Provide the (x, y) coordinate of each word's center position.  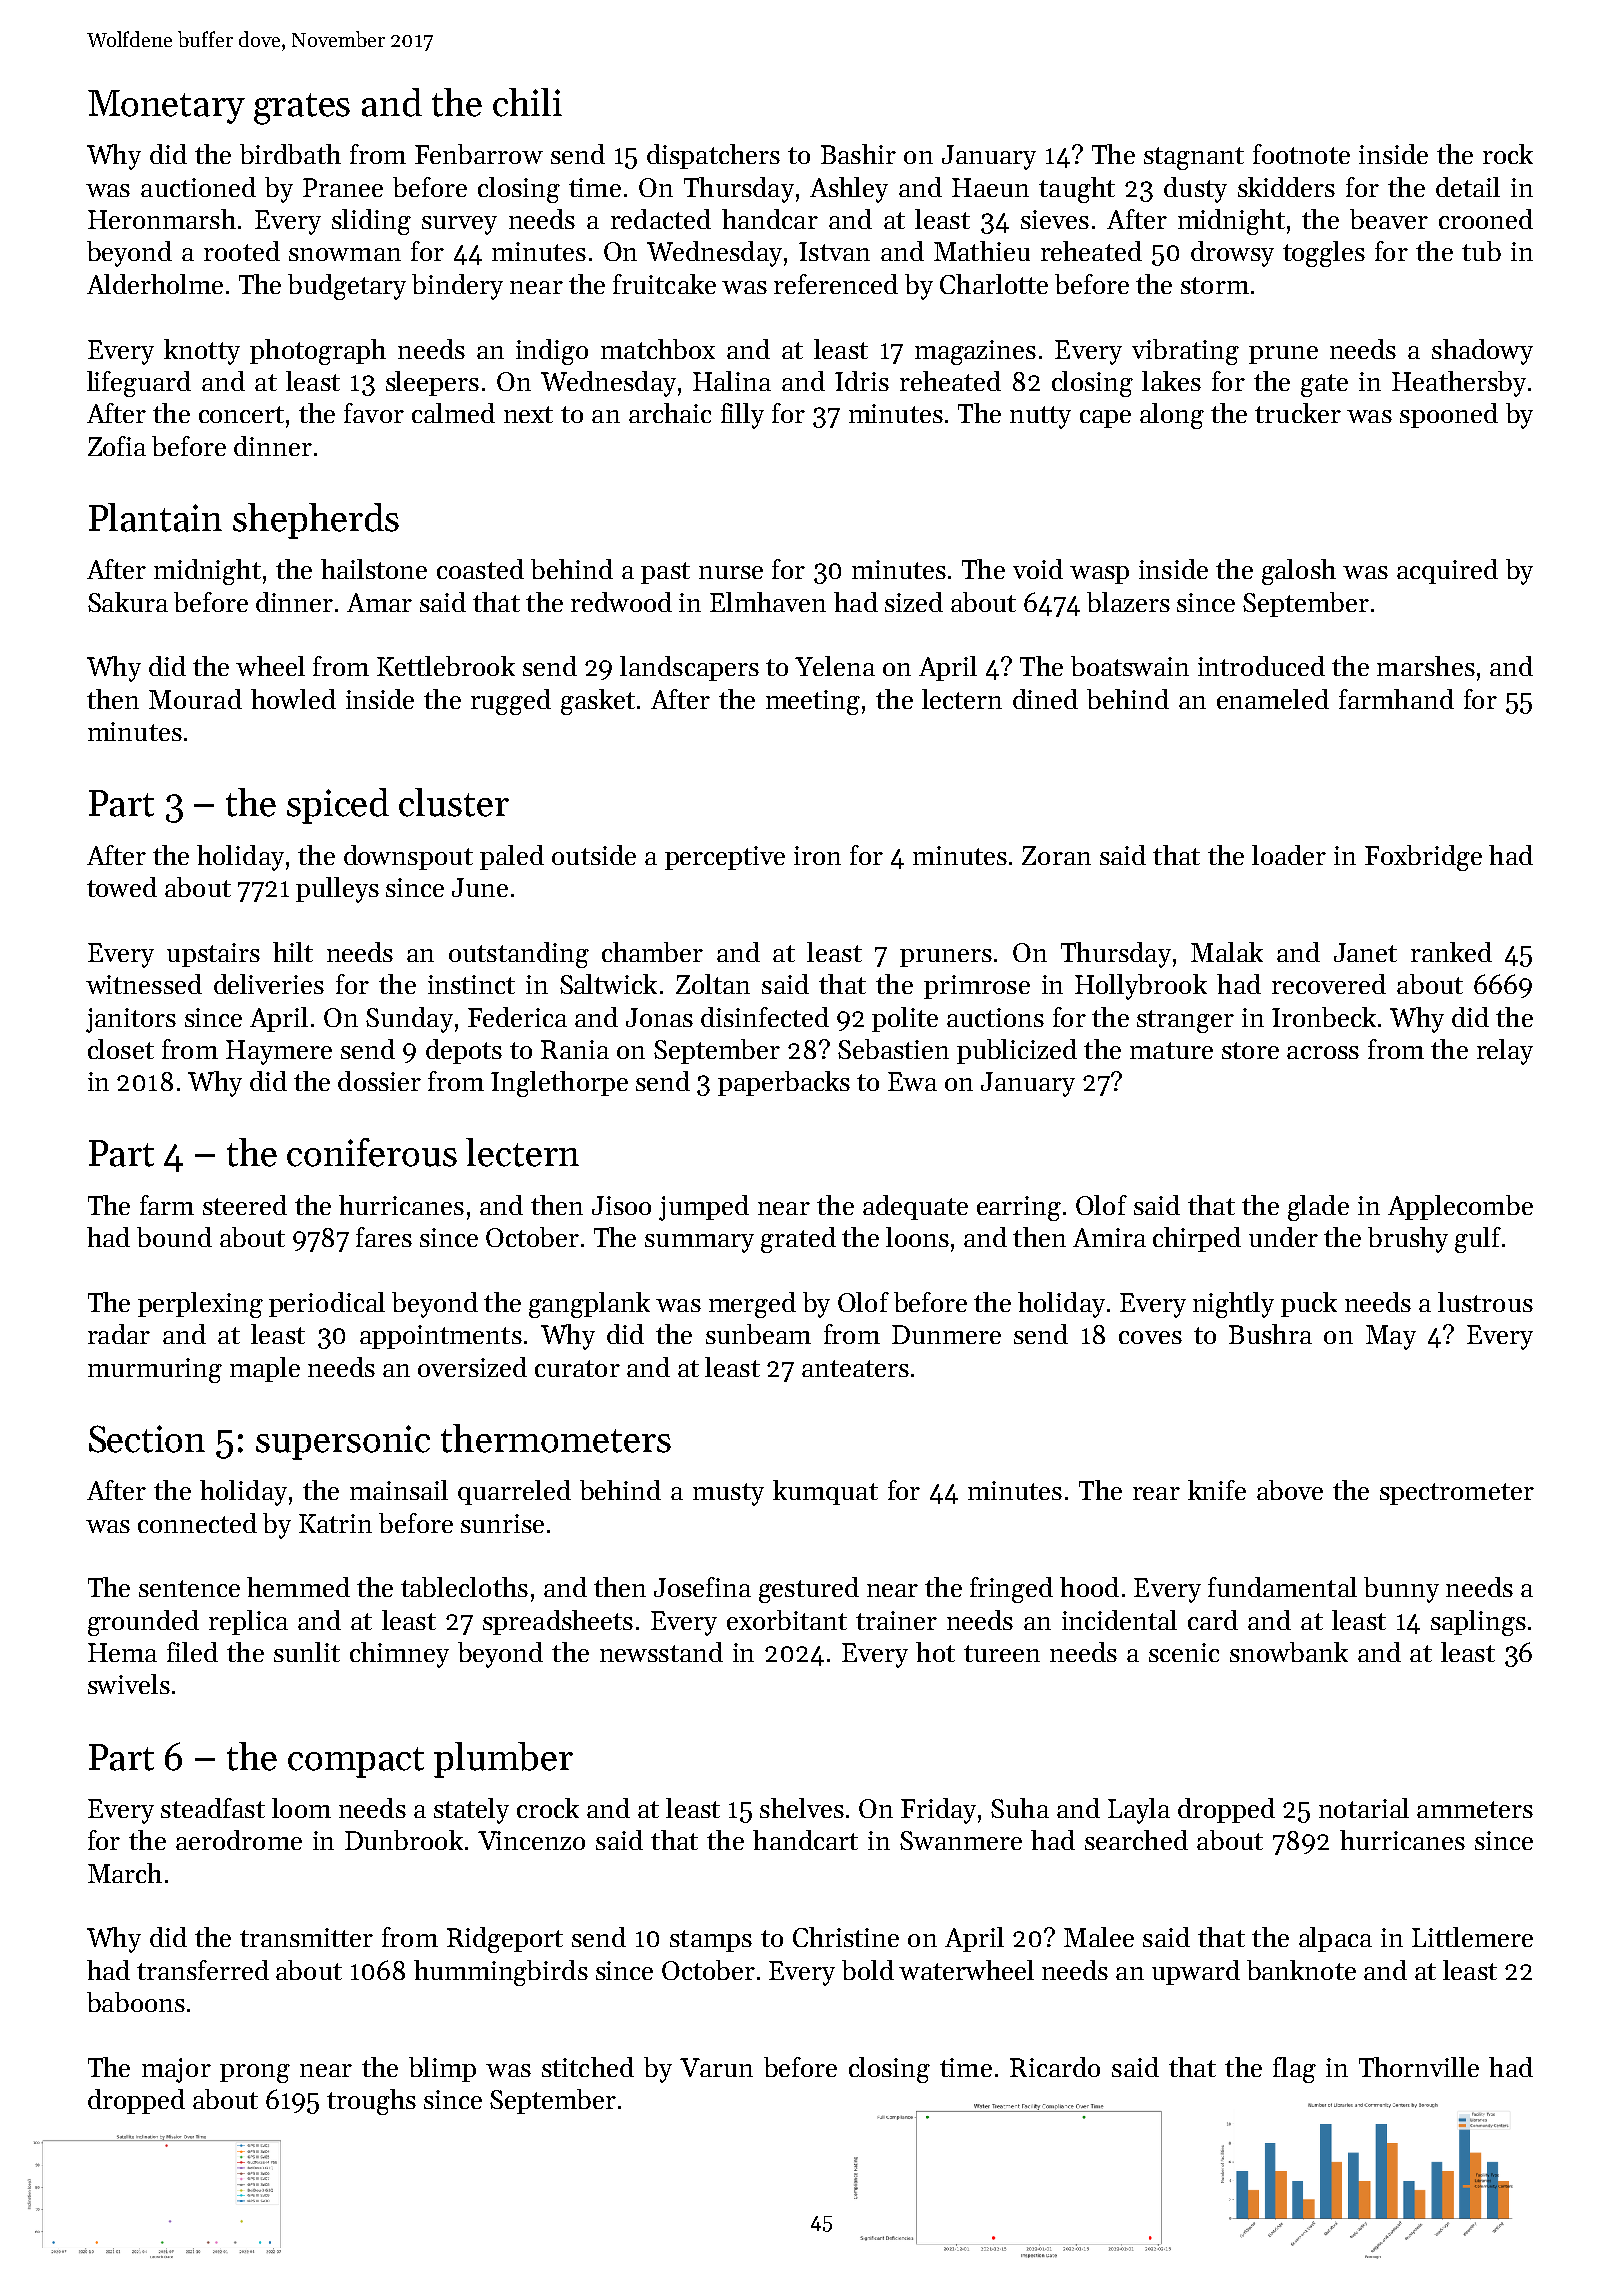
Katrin (335, 1523)
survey (459, 225)
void (1038, 569)
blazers (1128, 602)
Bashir (858, 154)
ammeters (1475, 1809)
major (176, 2070)
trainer (896, 1620)
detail (1468, 187)
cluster (454, 802)
